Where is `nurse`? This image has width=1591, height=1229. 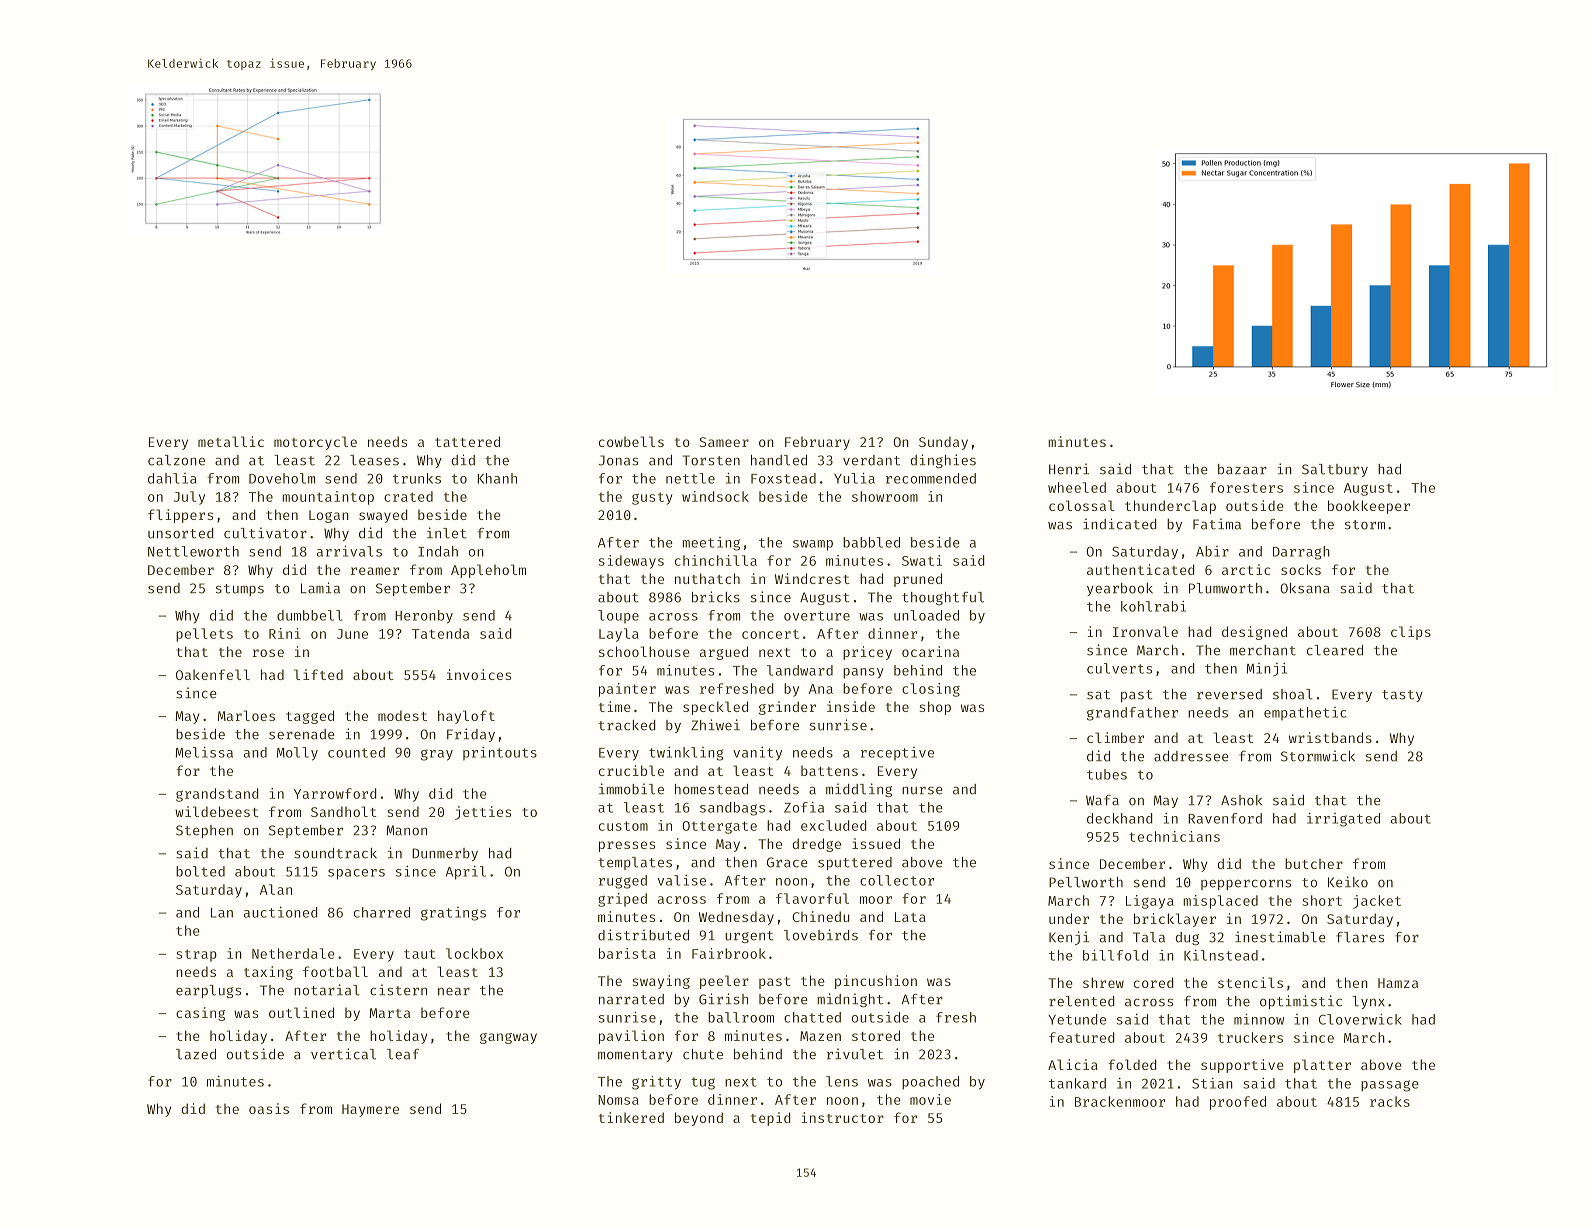 nurse is located at coordinates (922, 790).
